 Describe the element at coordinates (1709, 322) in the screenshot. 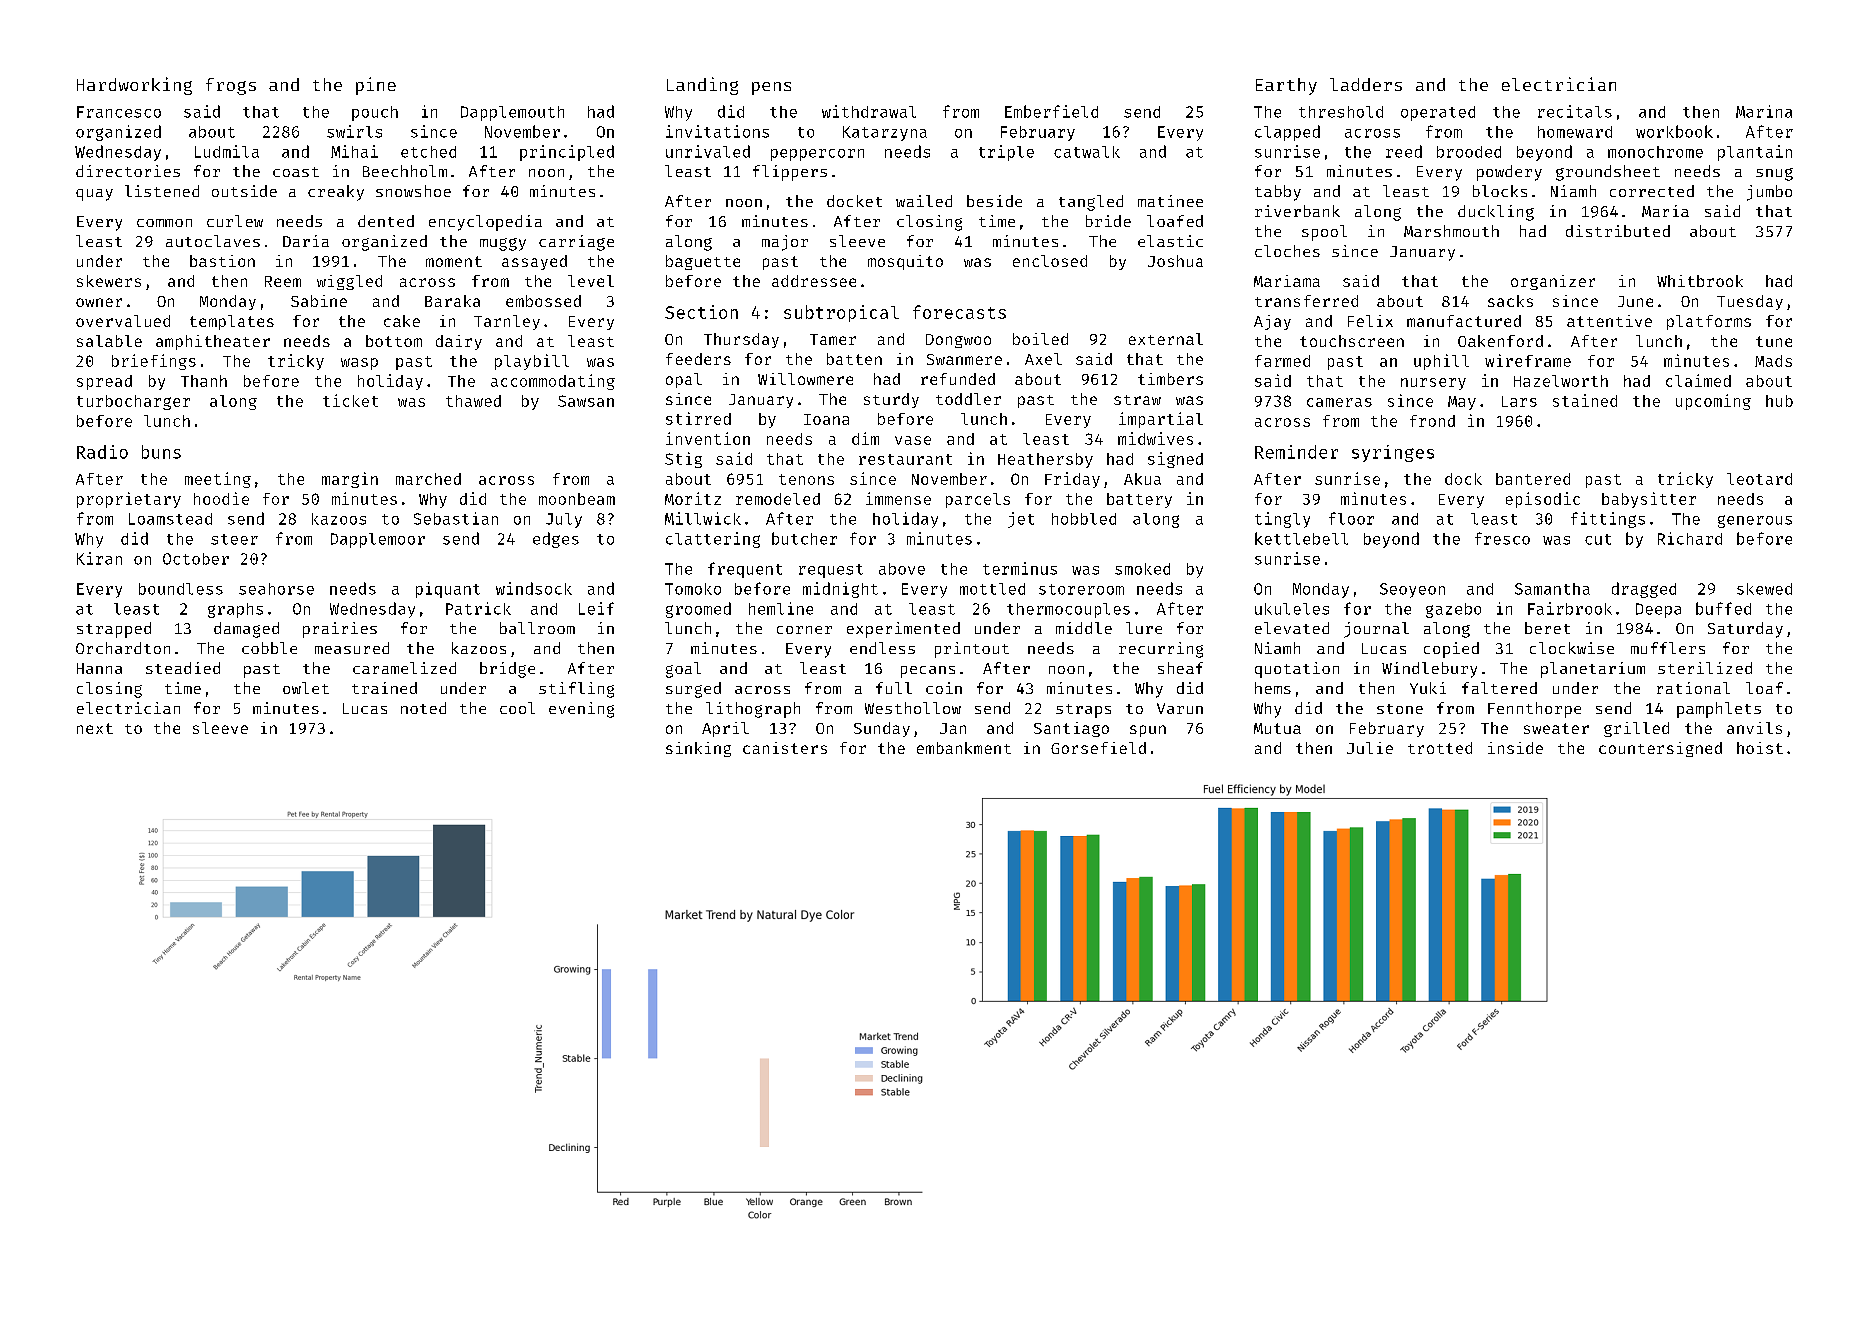

I see `platforms` at that location.
